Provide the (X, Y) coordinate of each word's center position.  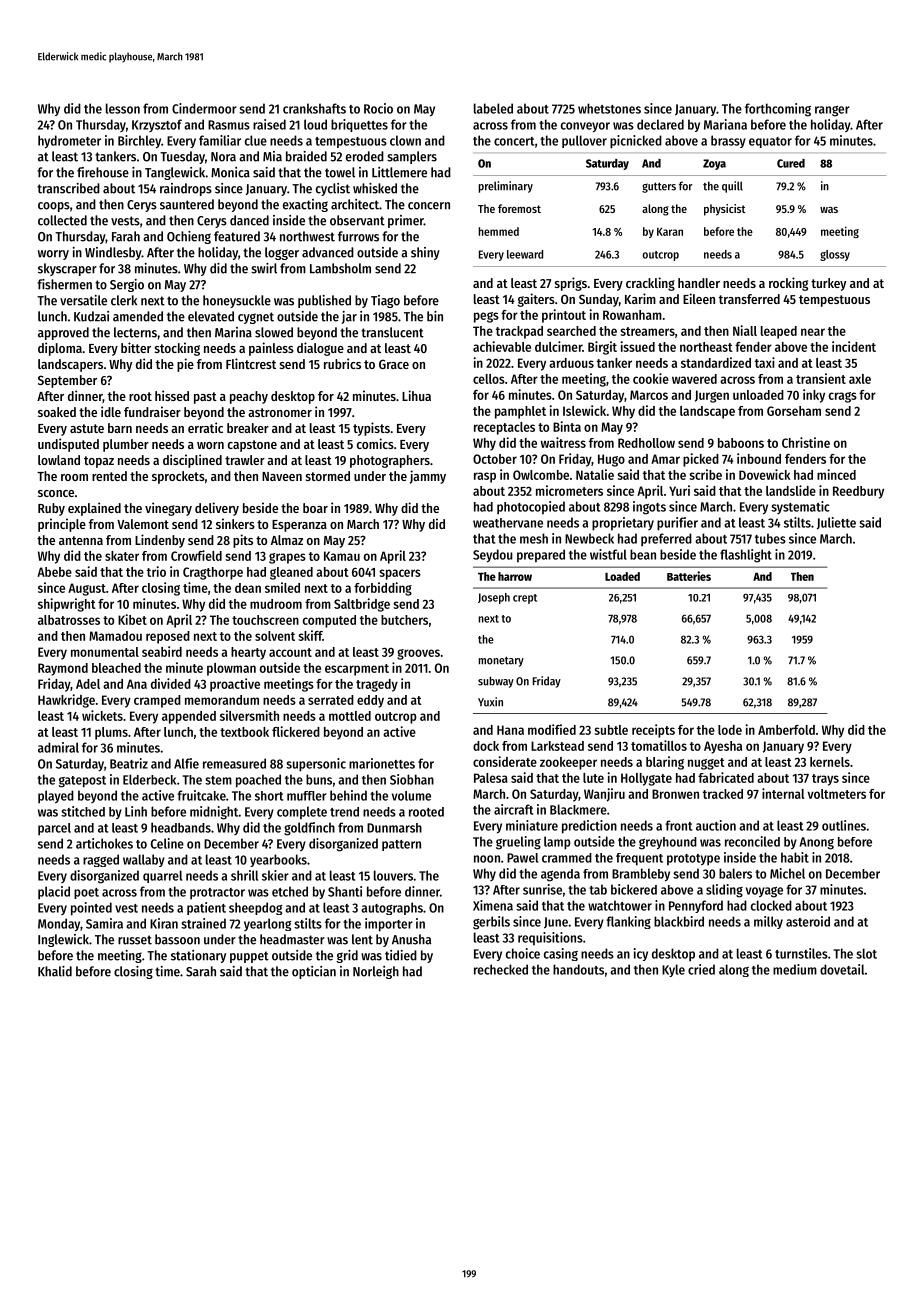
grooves (418, 654)
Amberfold (786, 730)
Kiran (164, 923)
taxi (765, 362)
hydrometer (69, 142)
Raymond (63, 669)
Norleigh (376, 972)
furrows (358, 236)
